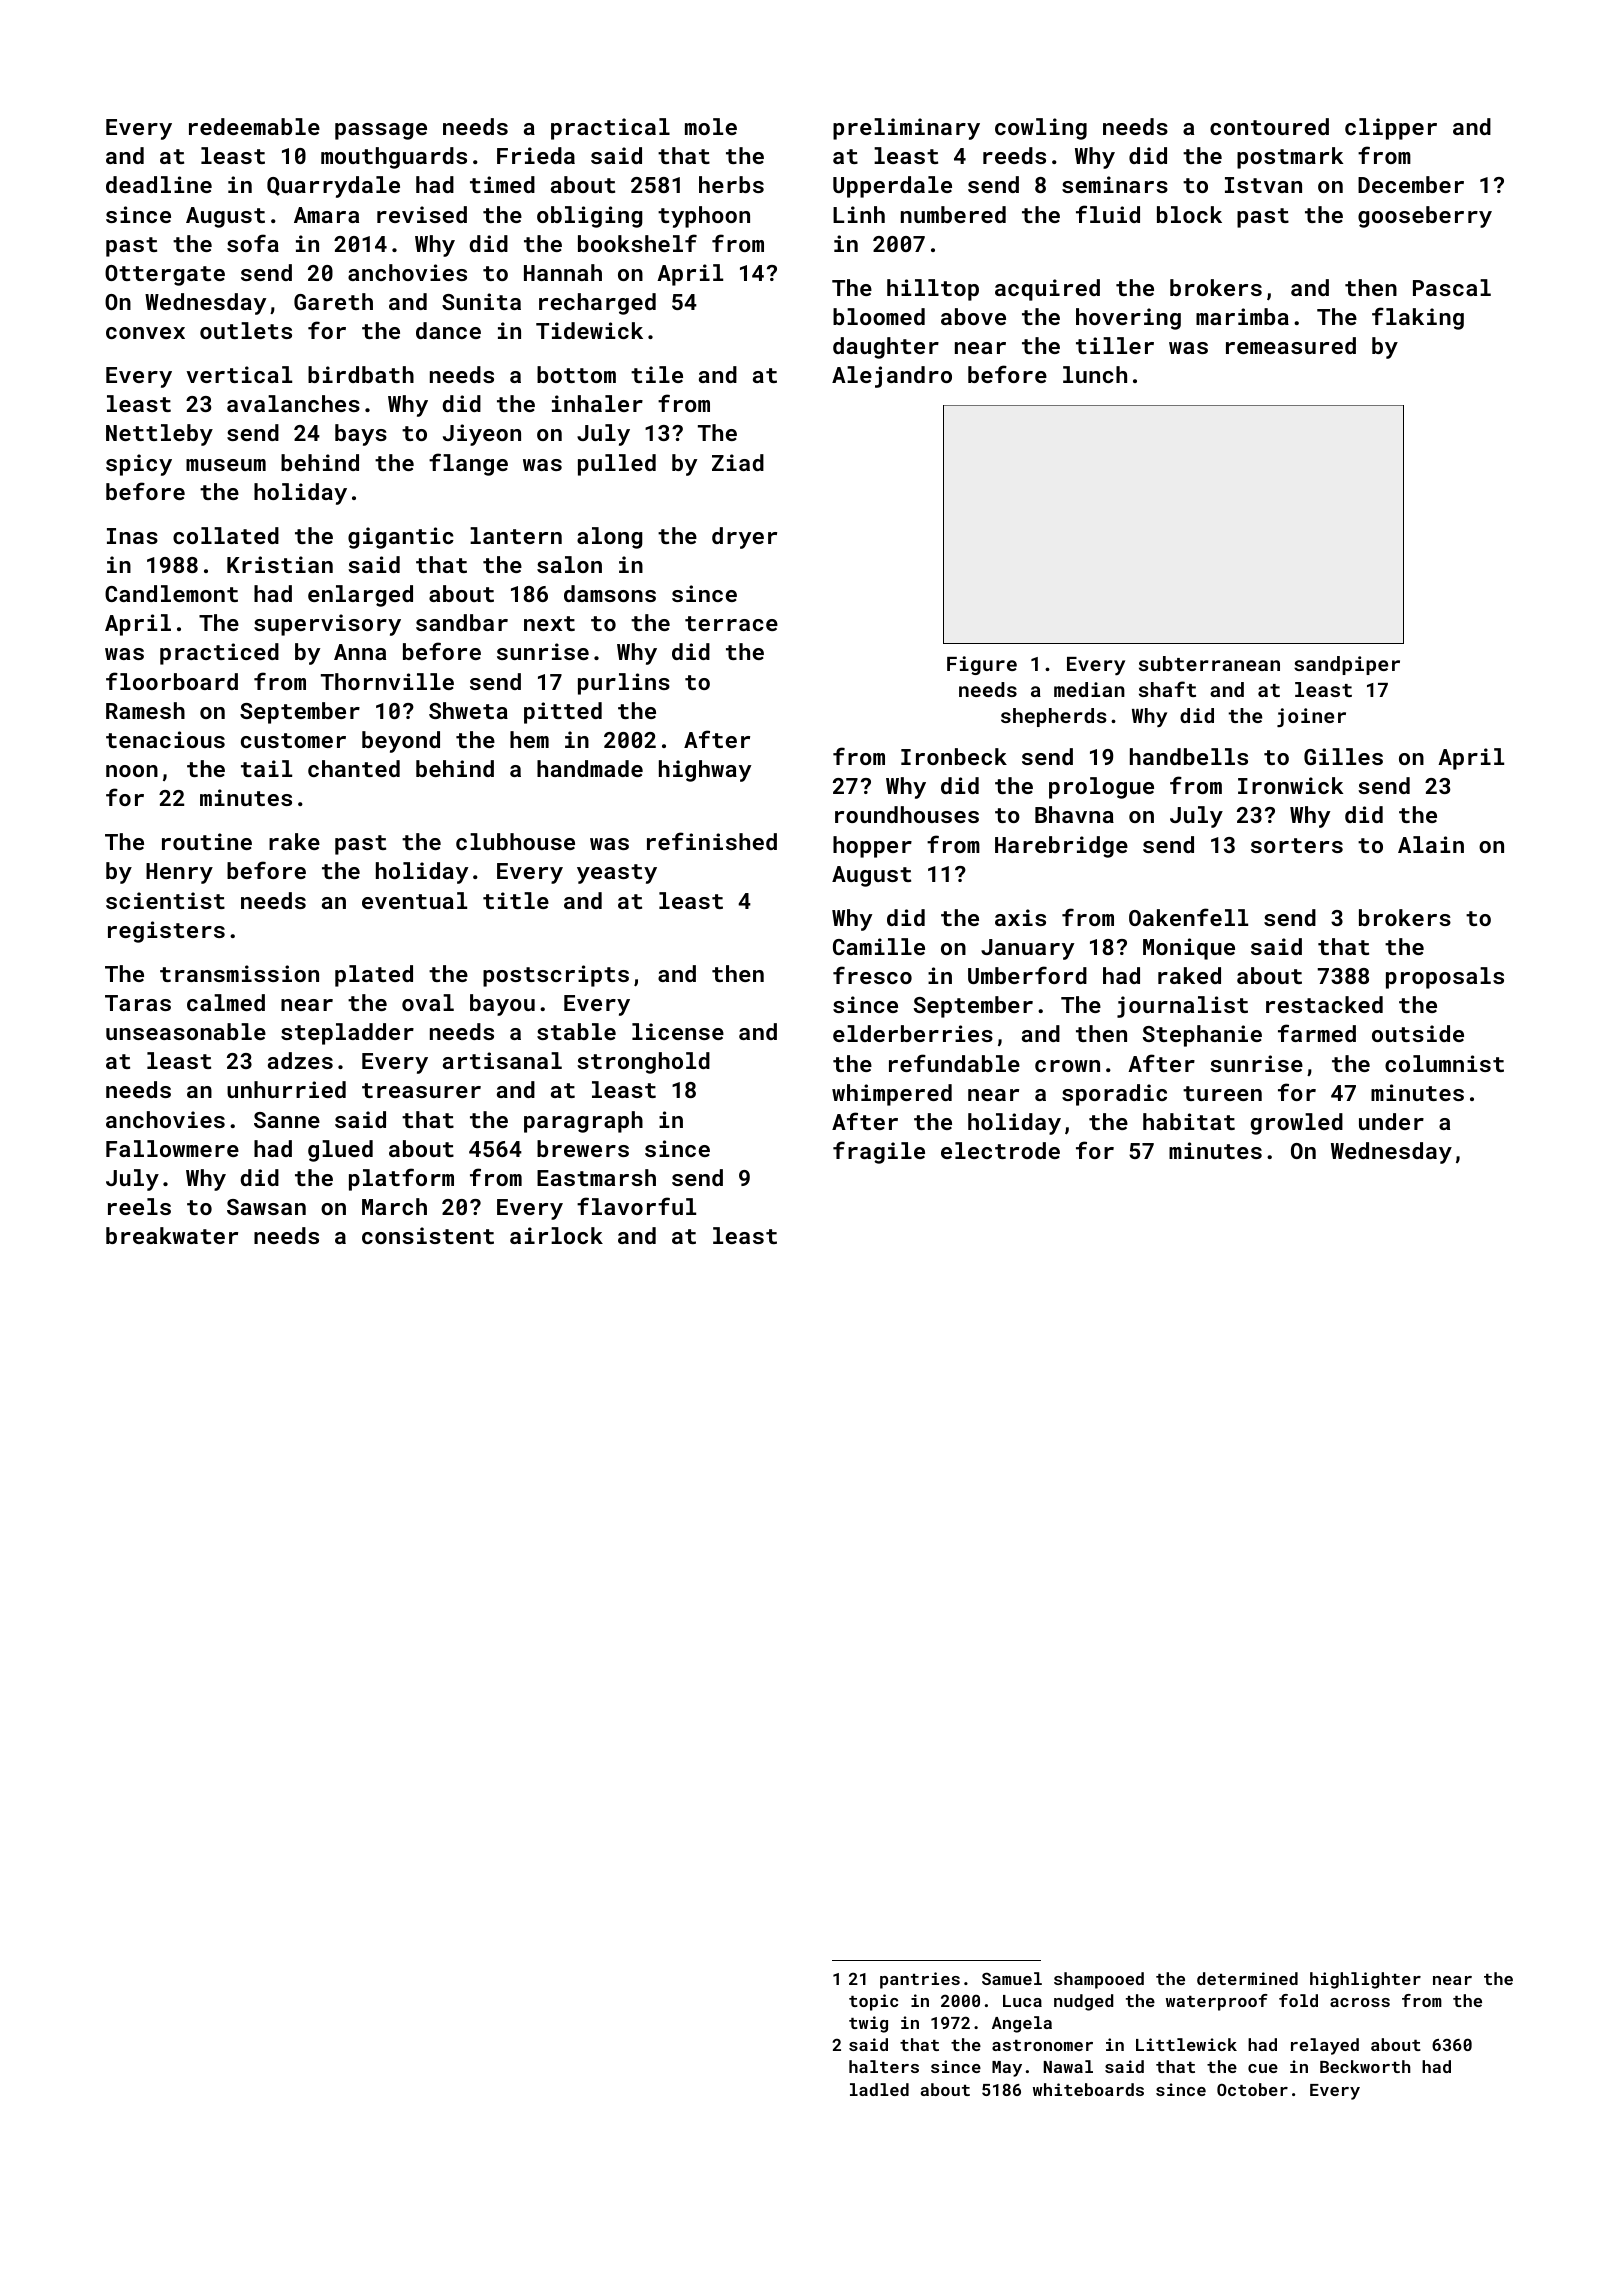  Describe the element at coordinates (1269, 126) in the screenshot. I see `contoured` at that location.
